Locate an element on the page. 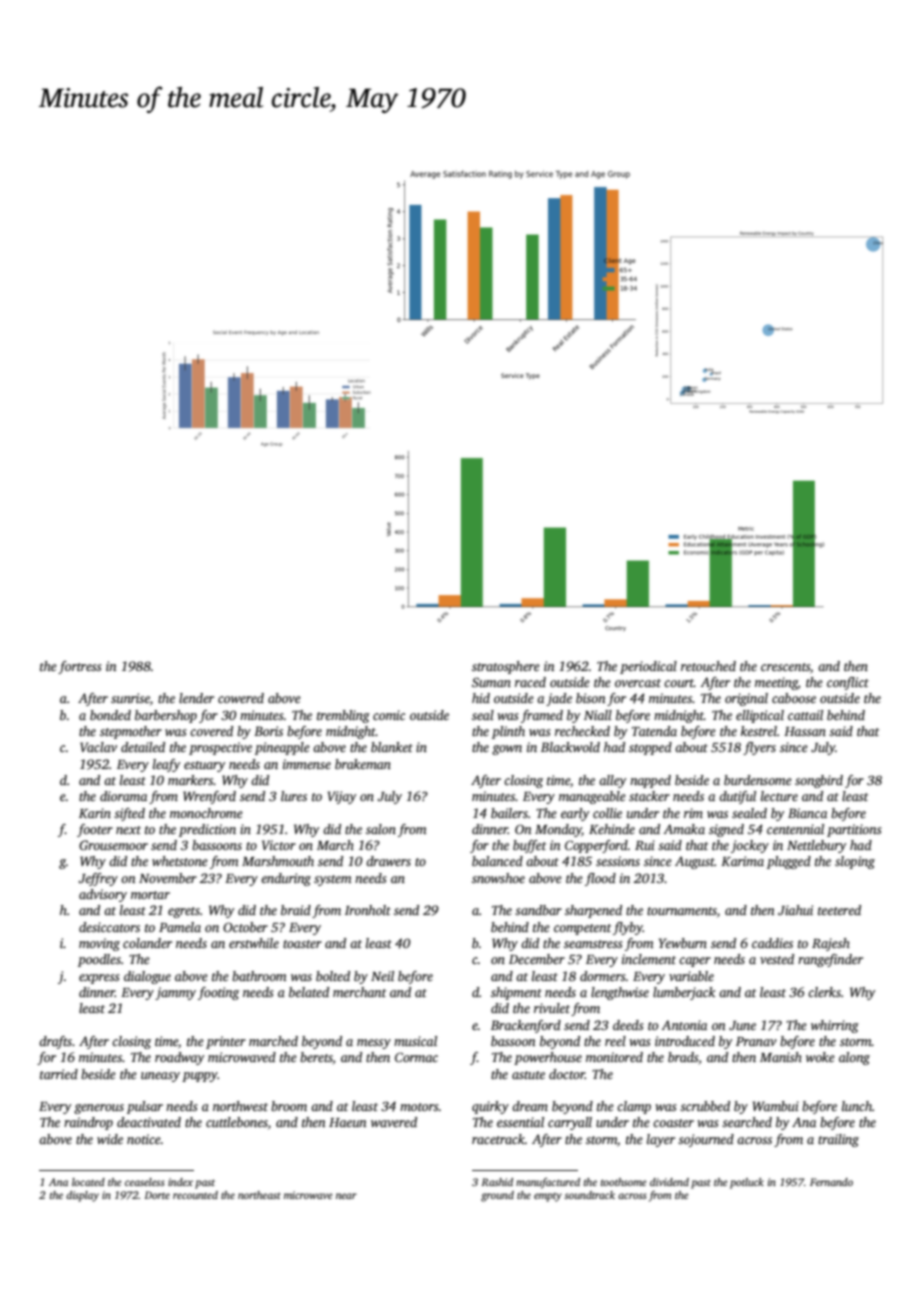 The height and width of the document is (1308, 924). teetered is located at coordinates (839, 910).
